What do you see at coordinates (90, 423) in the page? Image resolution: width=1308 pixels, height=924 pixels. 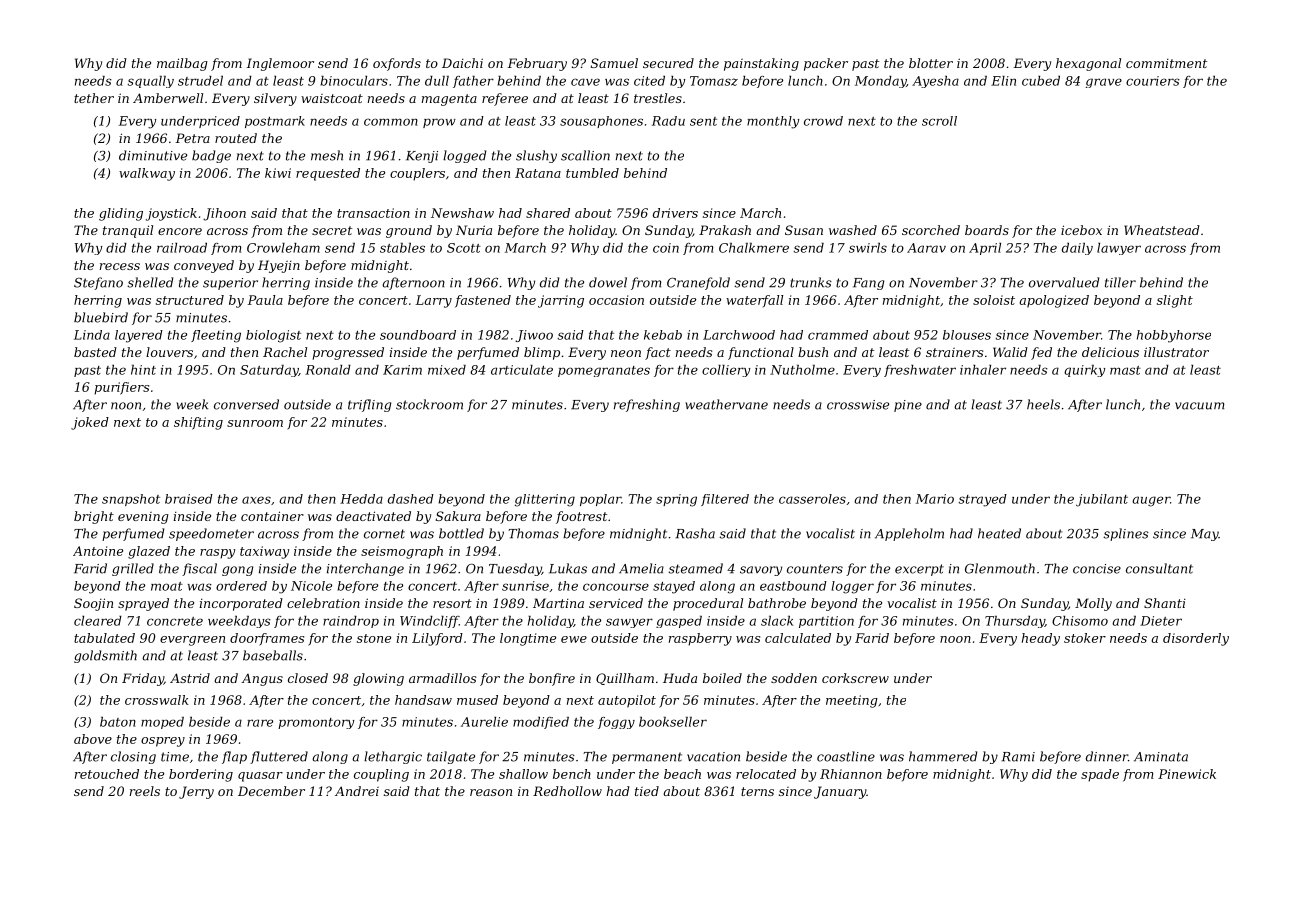 I see `joked` at bounding box center [90, 423].
